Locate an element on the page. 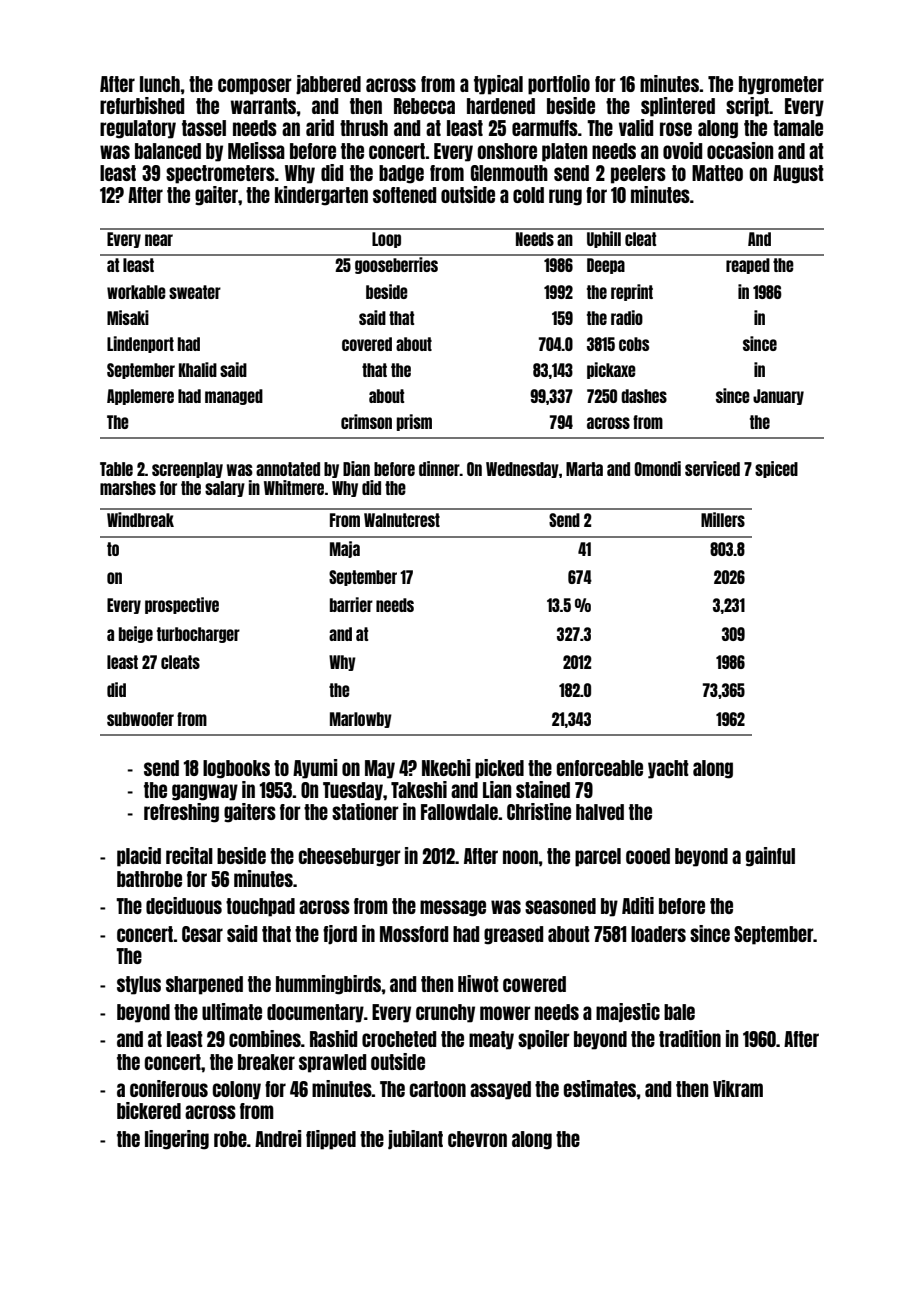  composer is located at coordinates (255, 86).
